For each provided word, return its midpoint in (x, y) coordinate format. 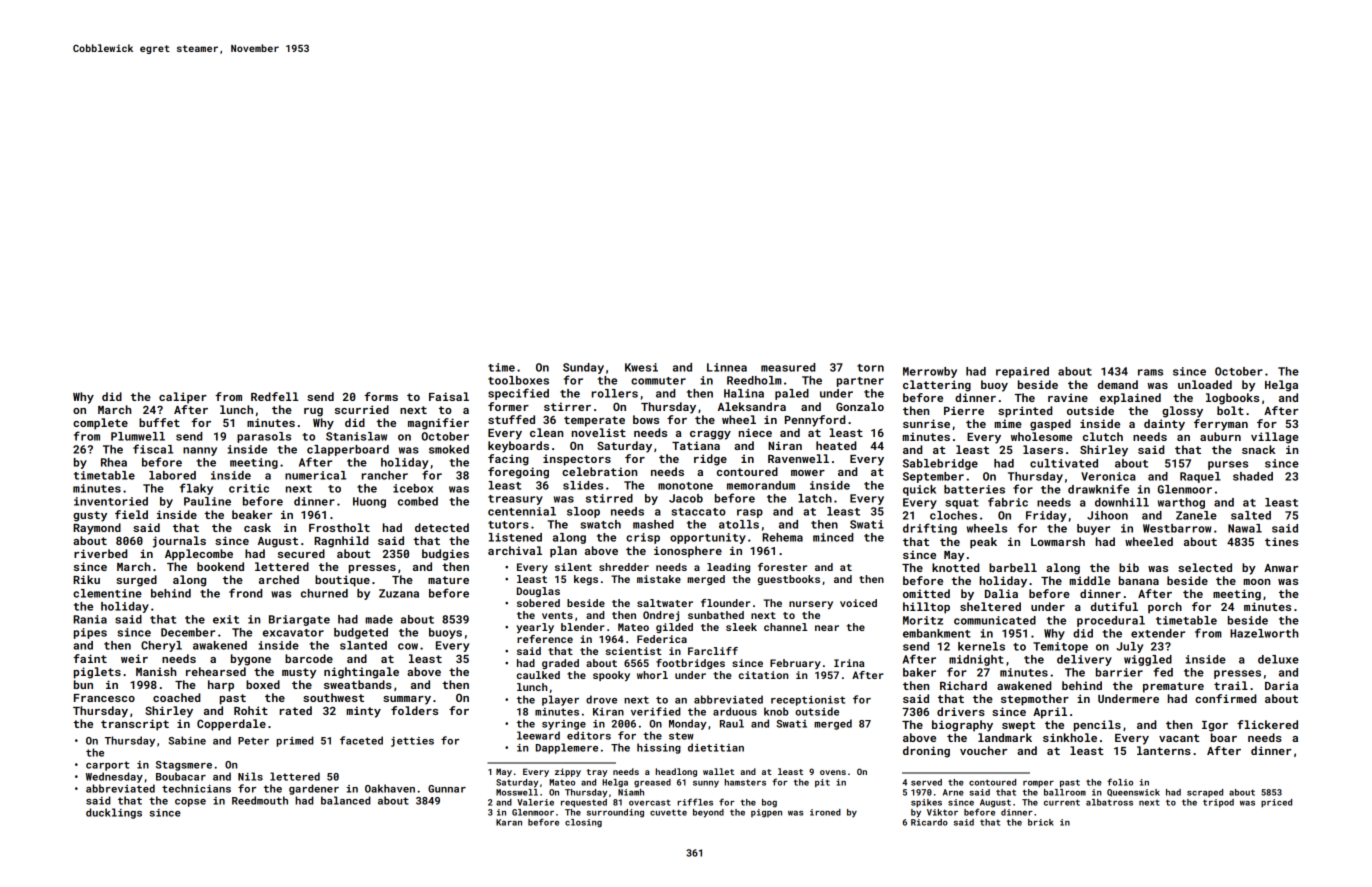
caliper (183, 398)
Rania (90, 619)
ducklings (114, 813)
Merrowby (930, 372)
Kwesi (641, 367)
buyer (1093, 529)
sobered (538, 603)
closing (583, 823)
